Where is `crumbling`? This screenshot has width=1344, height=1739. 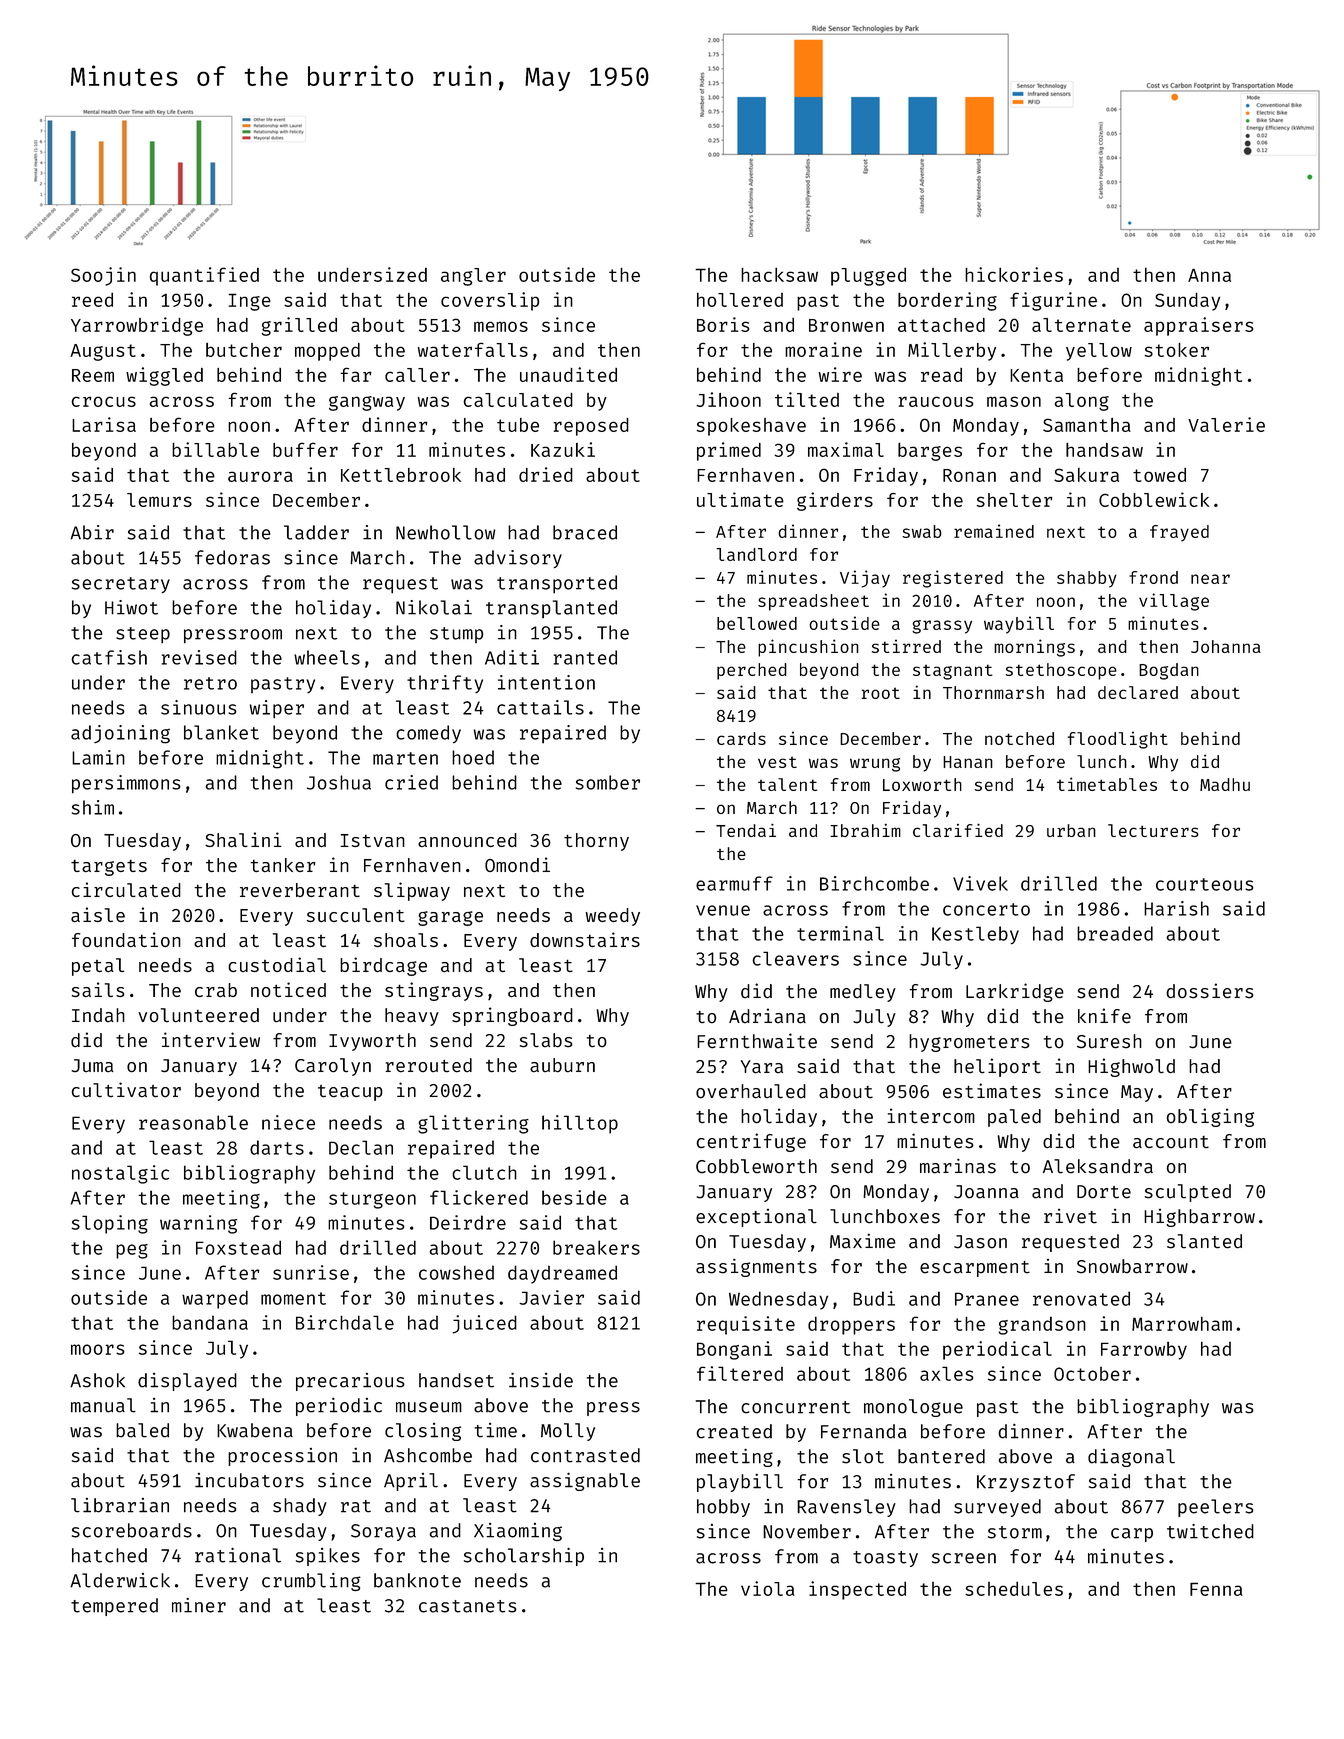 crumbling is located at coordinates (311, 1582).
